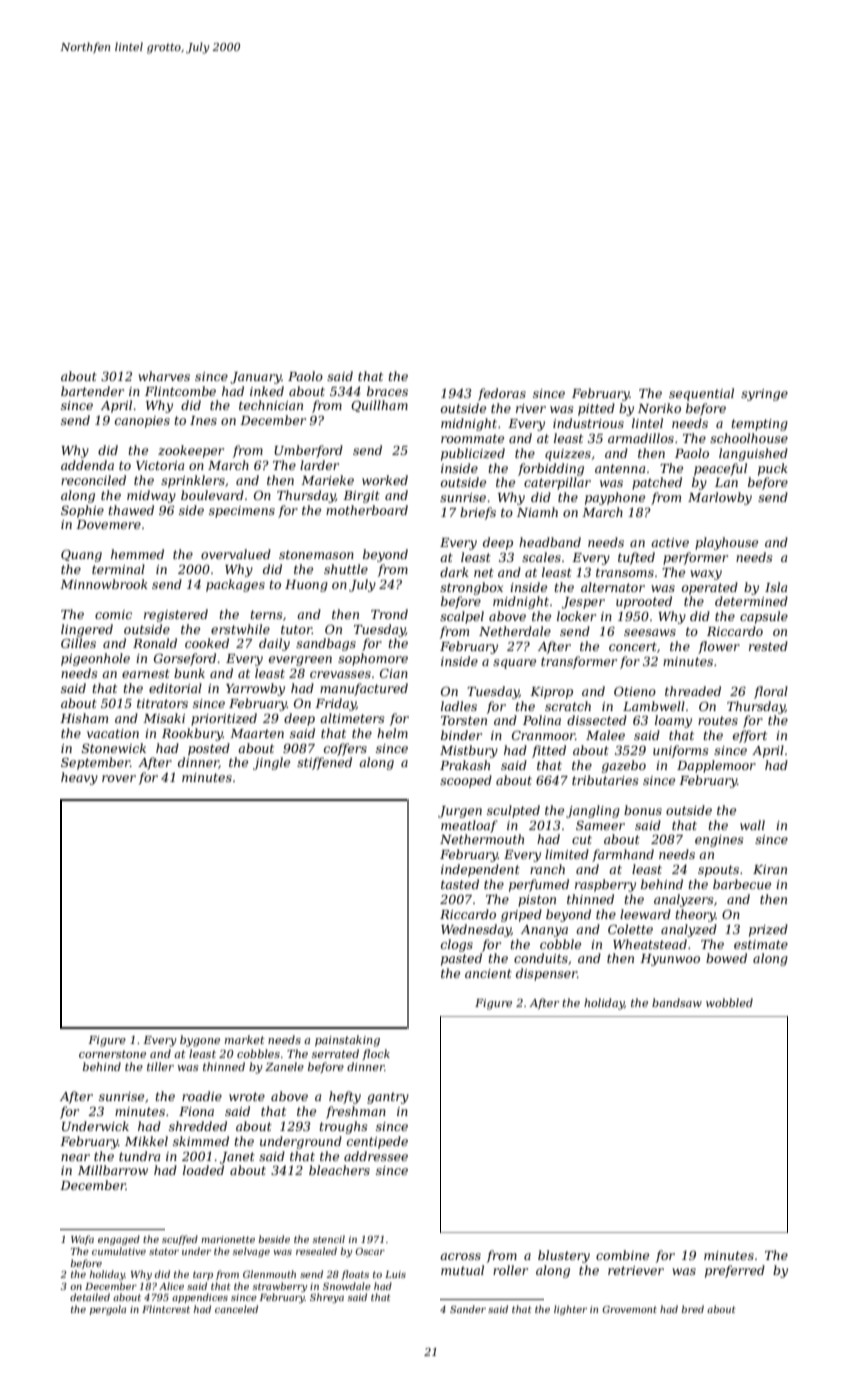  Describe the element at coordinates (119, 778) in the screenshot. I see `rover` at that location.
